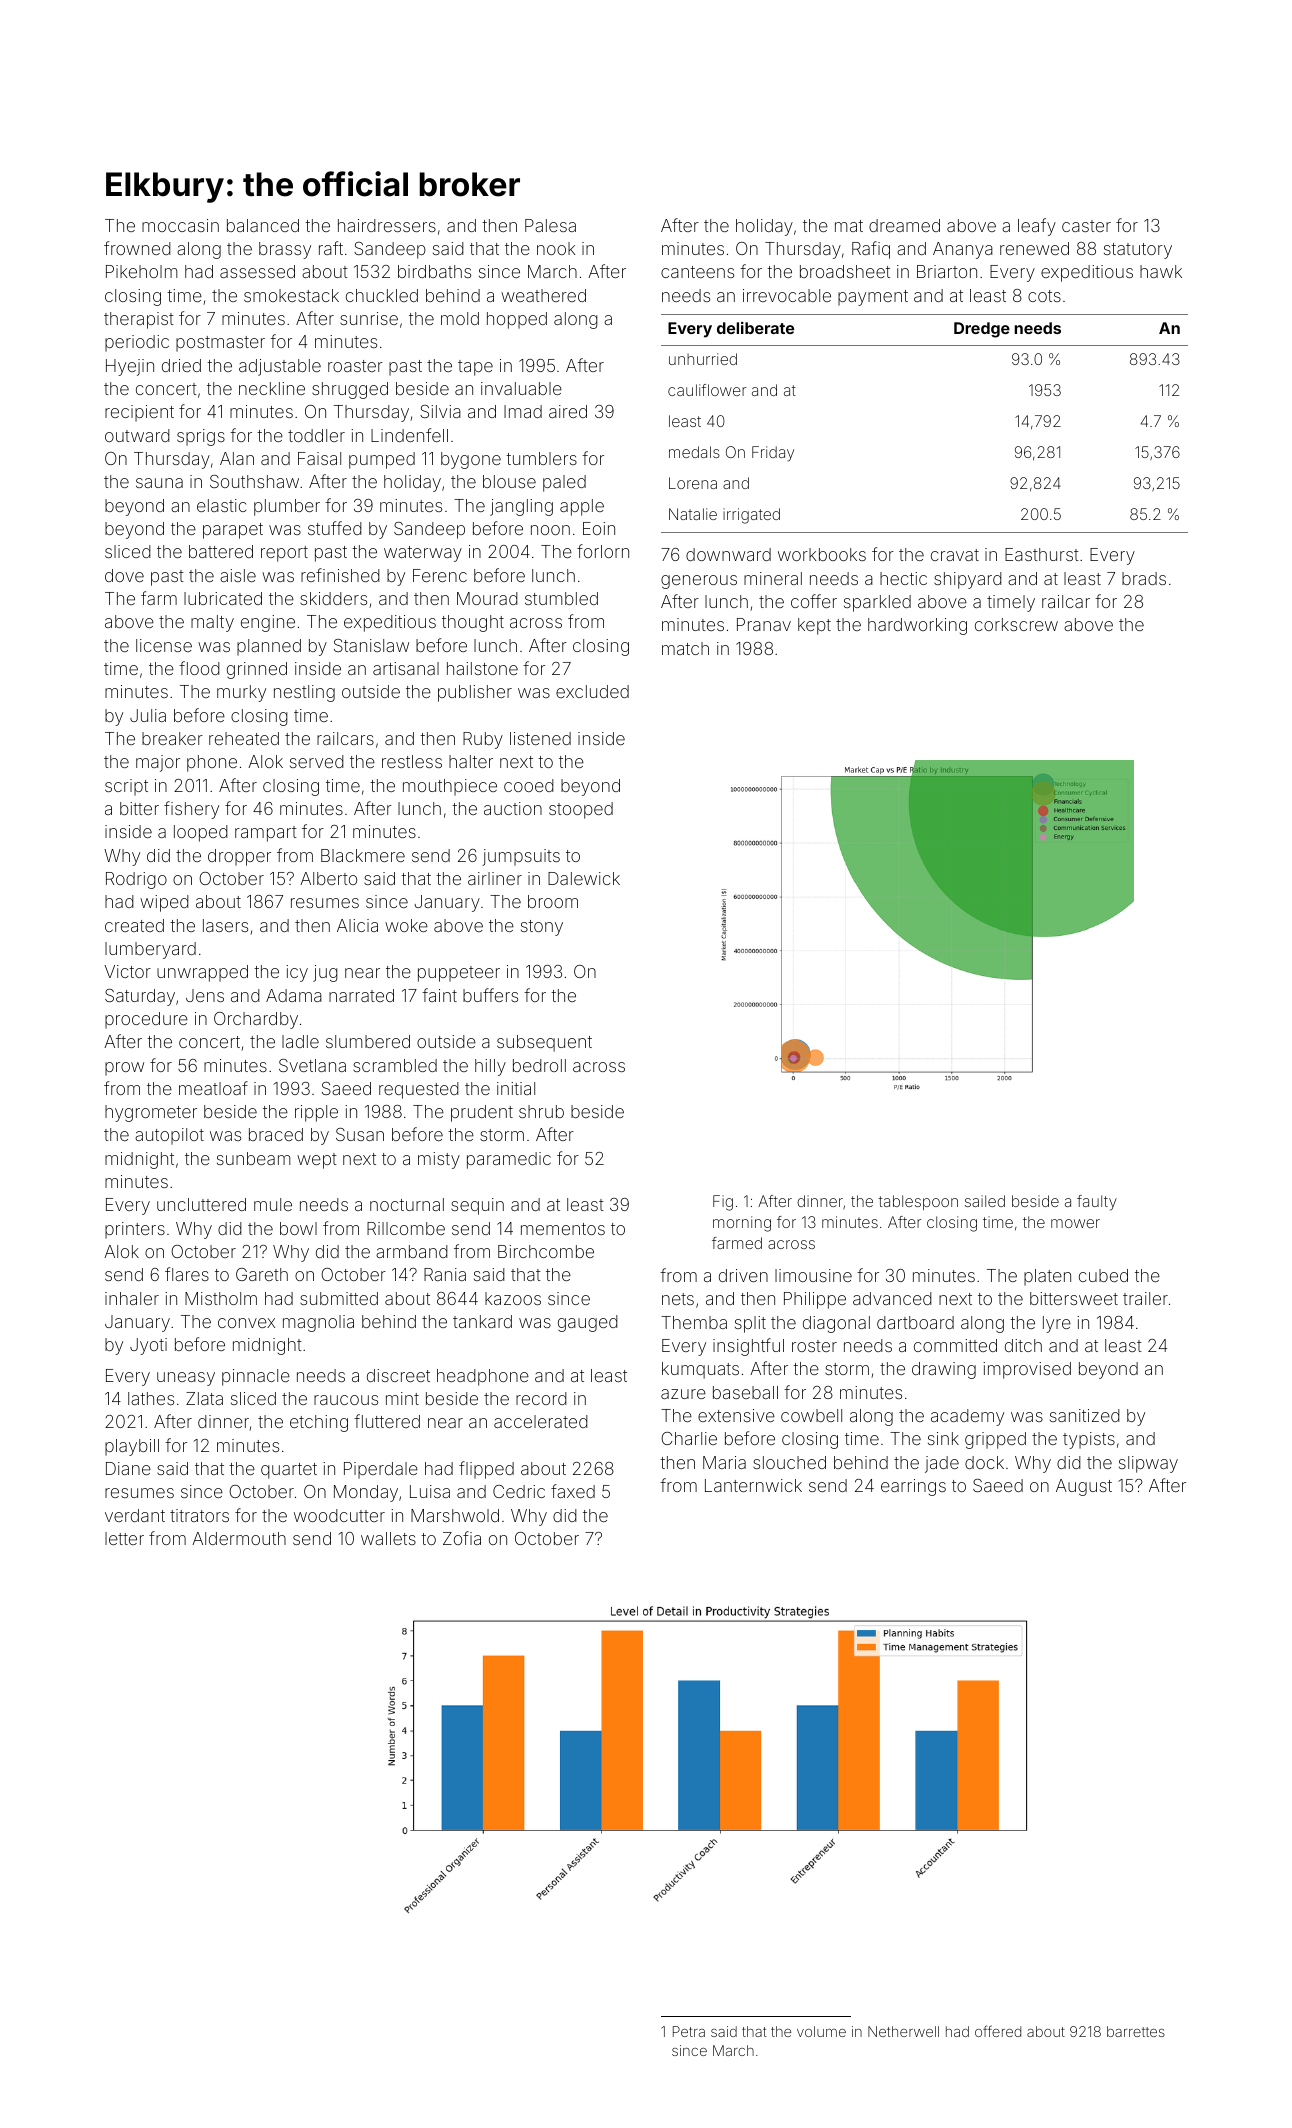 Image resolution: width=1292 pixels, height=2128 pixels. What do you see at coordinates (141, 271) in the screenshot?
I see `Pikeholm` at bounding box center [141, 271].
